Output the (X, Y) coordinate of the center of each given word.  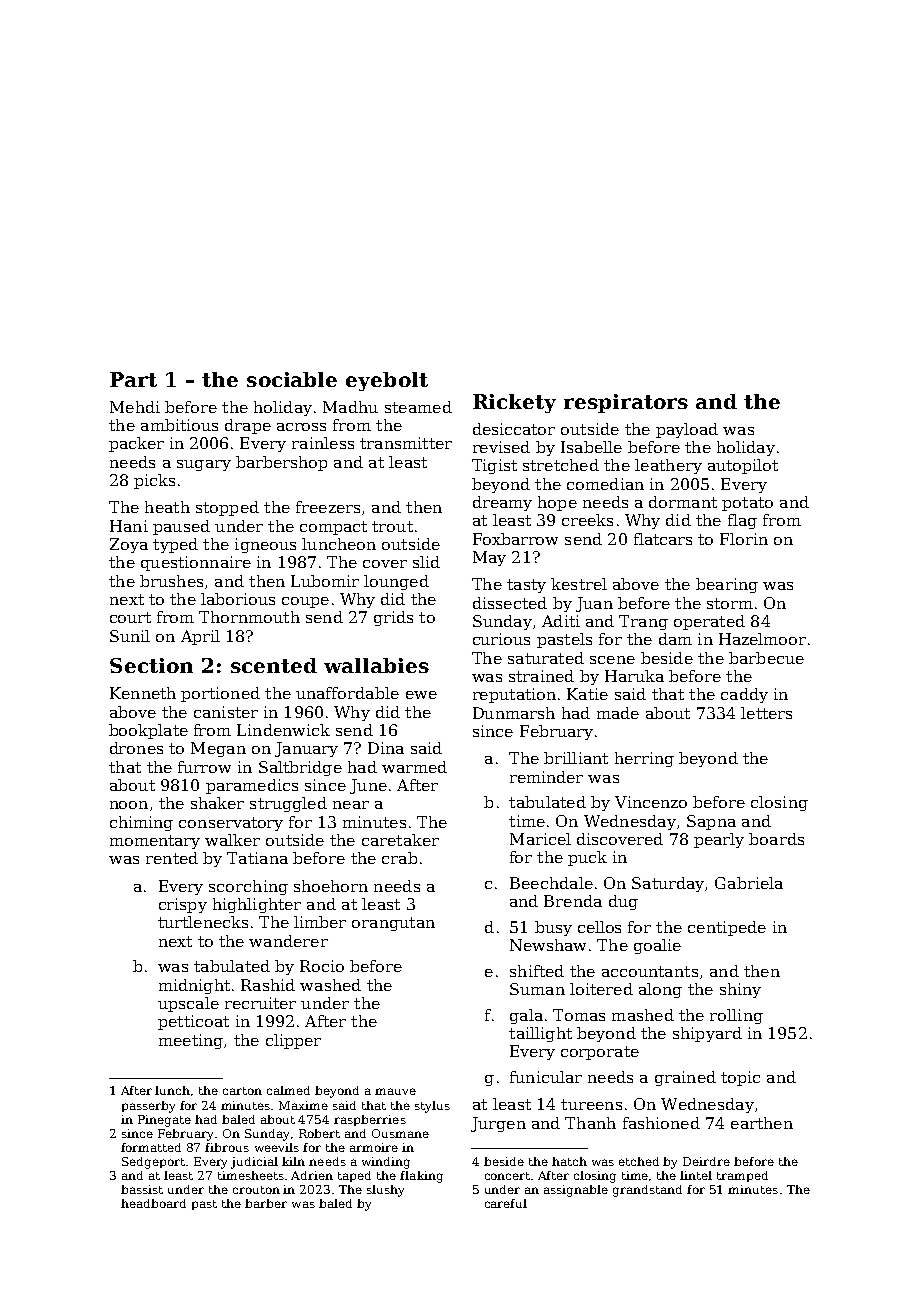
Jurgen (498, 1124)
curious (501, 639)
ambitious (179, 425)
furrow (204, 767)
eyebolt (387, 381)
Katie (587, 694)
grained (685, 1078)
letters (766, 713)
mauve (395, 1091)
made (618, 713)
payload (687, 430)
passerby (148, 1107)
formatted (151, 1147)
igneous (265, 545)
